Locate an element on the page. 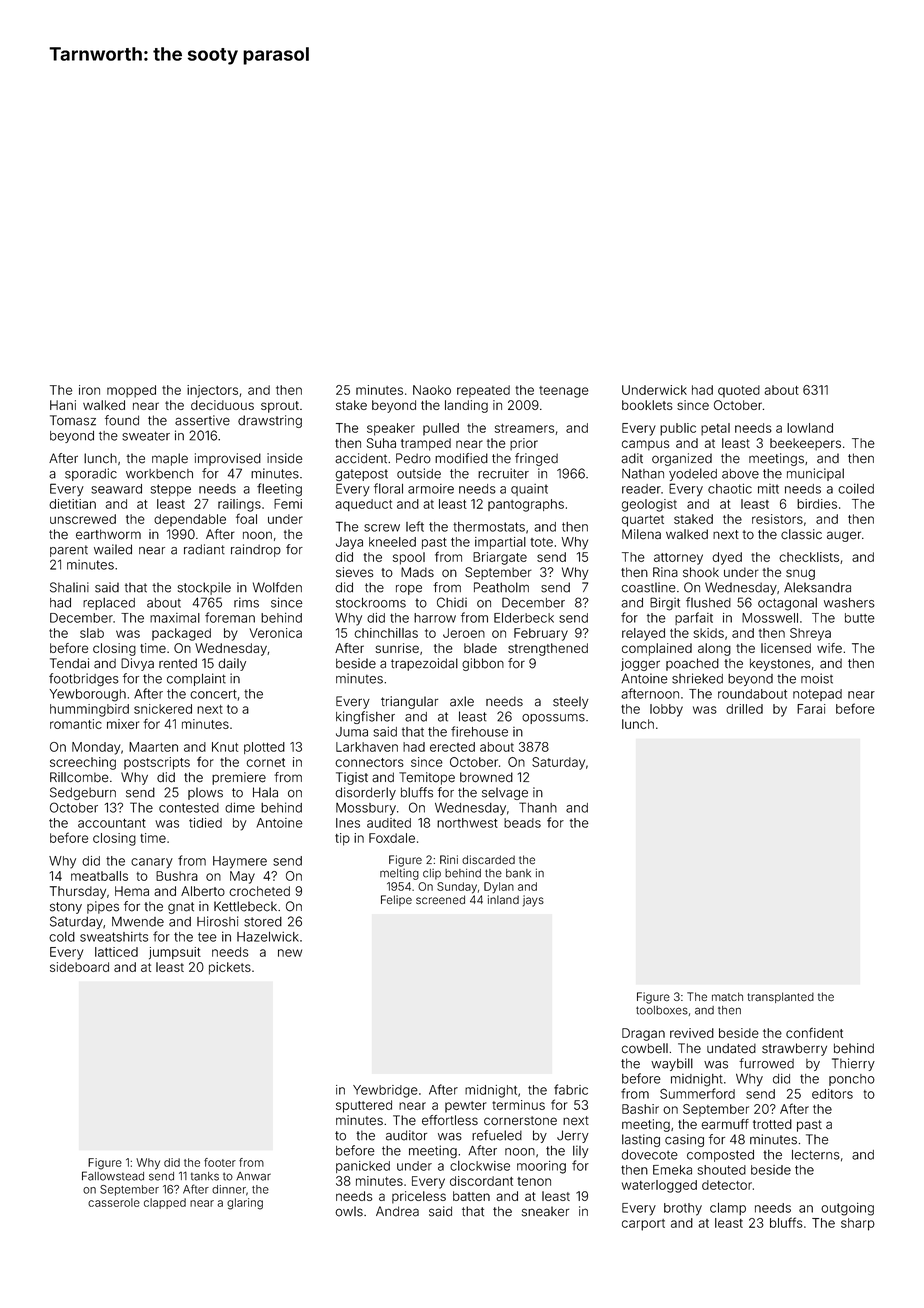 This image has height=1308, width=924. new is located at coordinates (290, 953).
